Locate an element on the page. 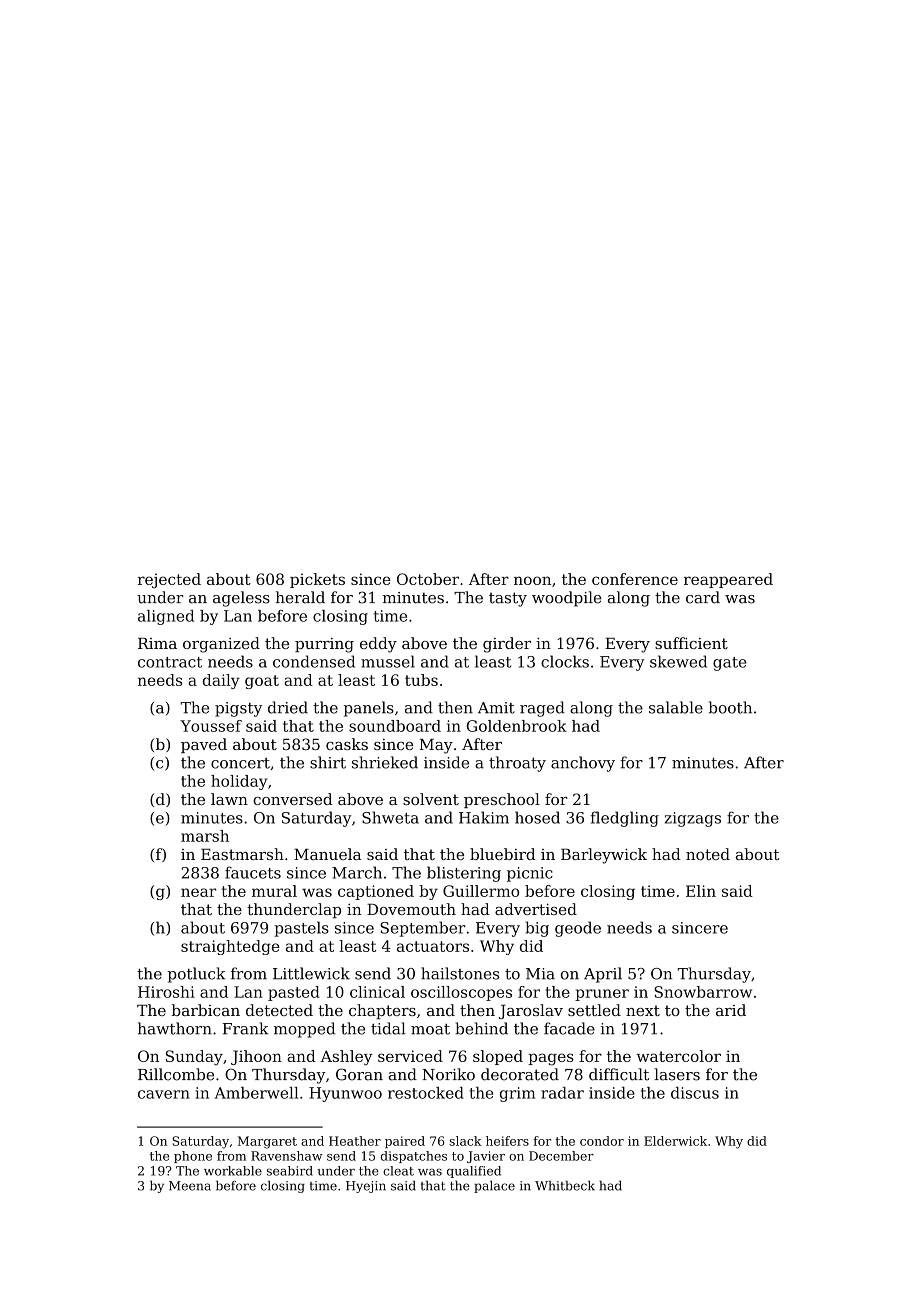 The image size is (924, 1311). zigzags is located at coordinates (693, 819).
